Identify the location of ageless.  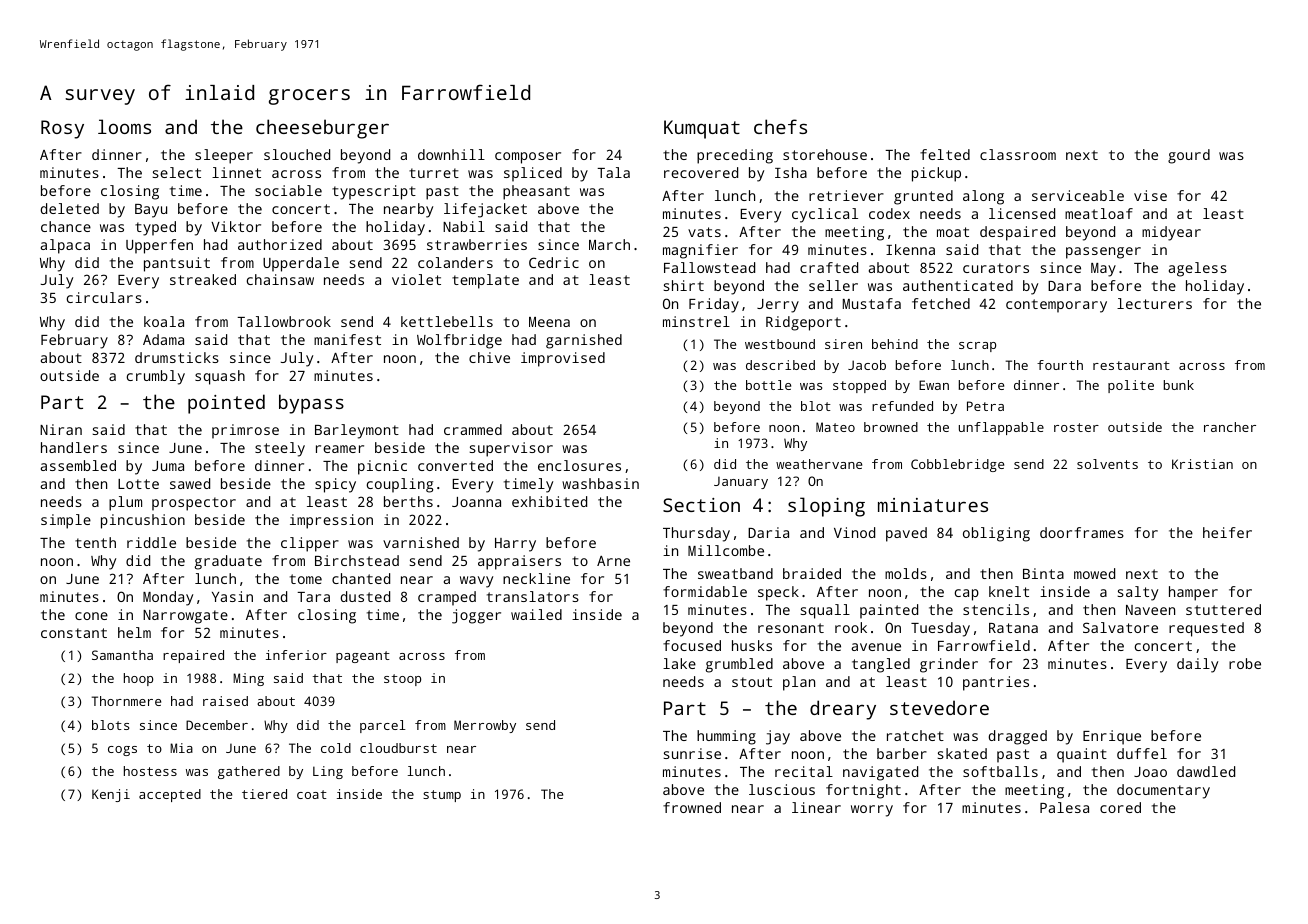
(1198, 269).
